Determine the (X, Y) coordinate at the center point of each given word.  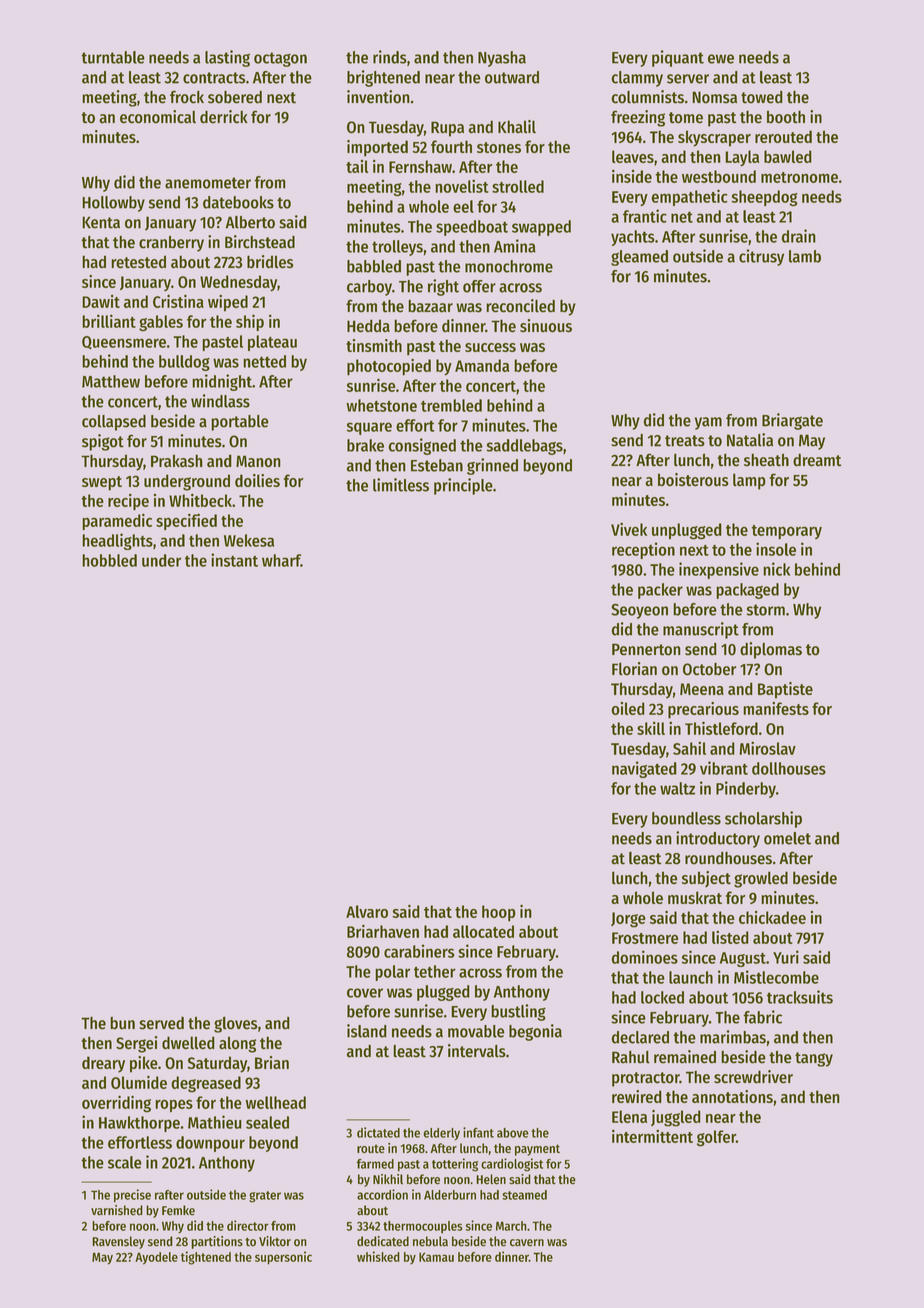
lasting (227, 58)
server (688, 79)
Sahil (689, 748)
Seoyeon (640, 611)
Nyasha (502, 59)
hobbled (109, 560)
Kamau (436, 1257)
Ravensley (118, 1242)
